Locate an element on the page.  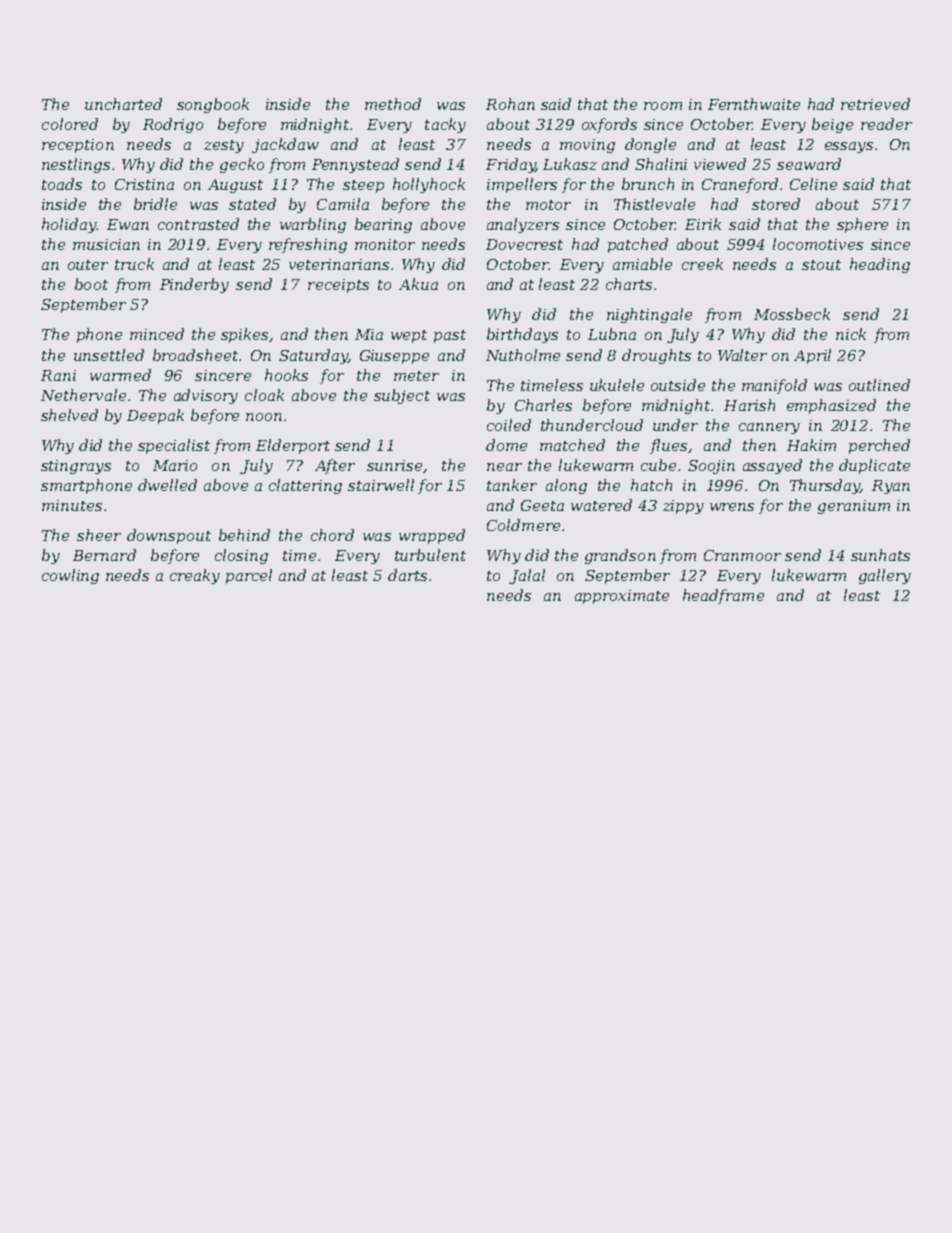
Charles is located at coordinates (543, 405).
